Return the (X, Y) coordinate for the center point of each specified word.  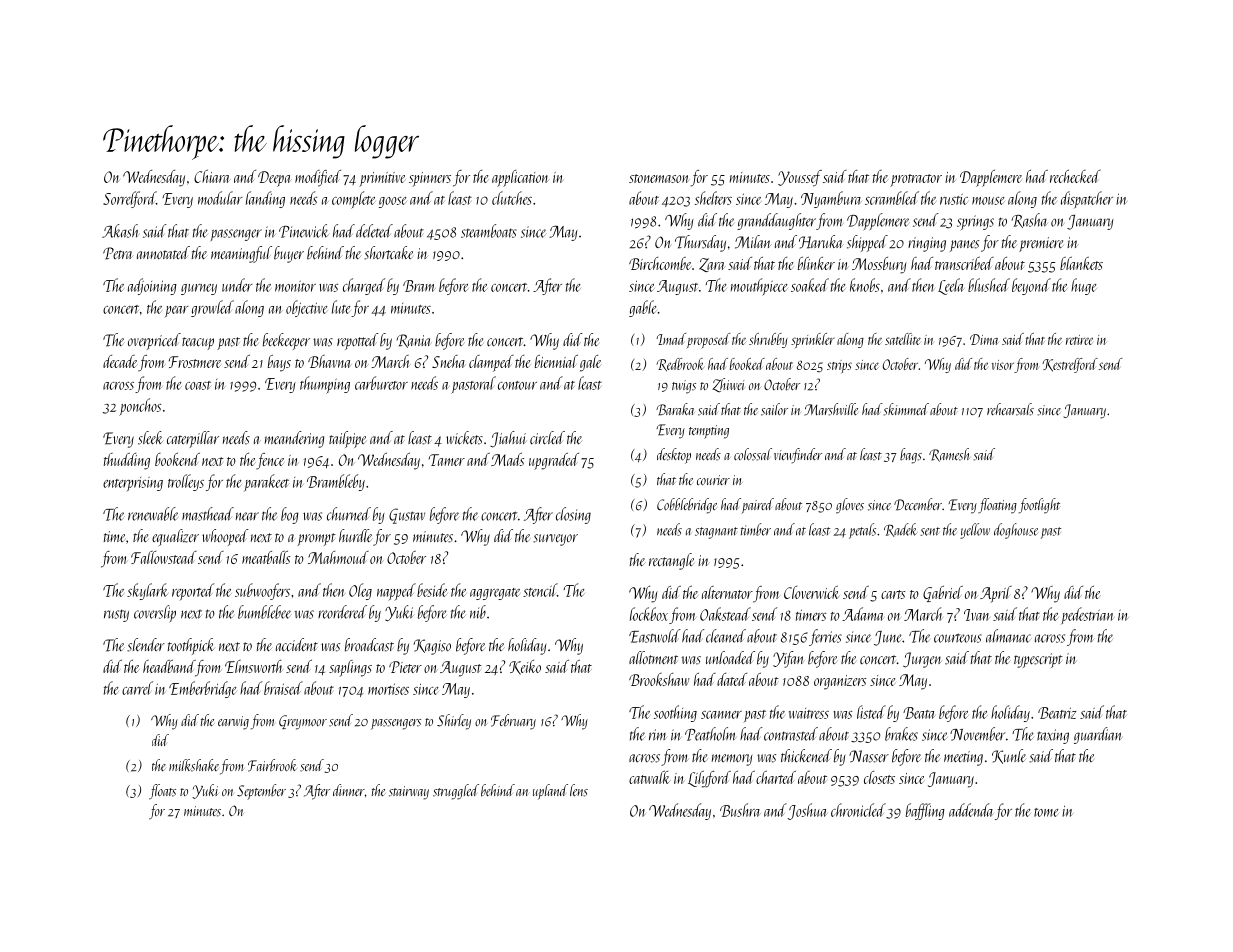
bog (290, 515)
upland (550, 792)
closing (573, 515)
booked (747, 364)
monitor (295, 286)
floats (162, 792)
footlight (1039, 506)
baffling (925, 811)
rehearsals (1010, 409)
